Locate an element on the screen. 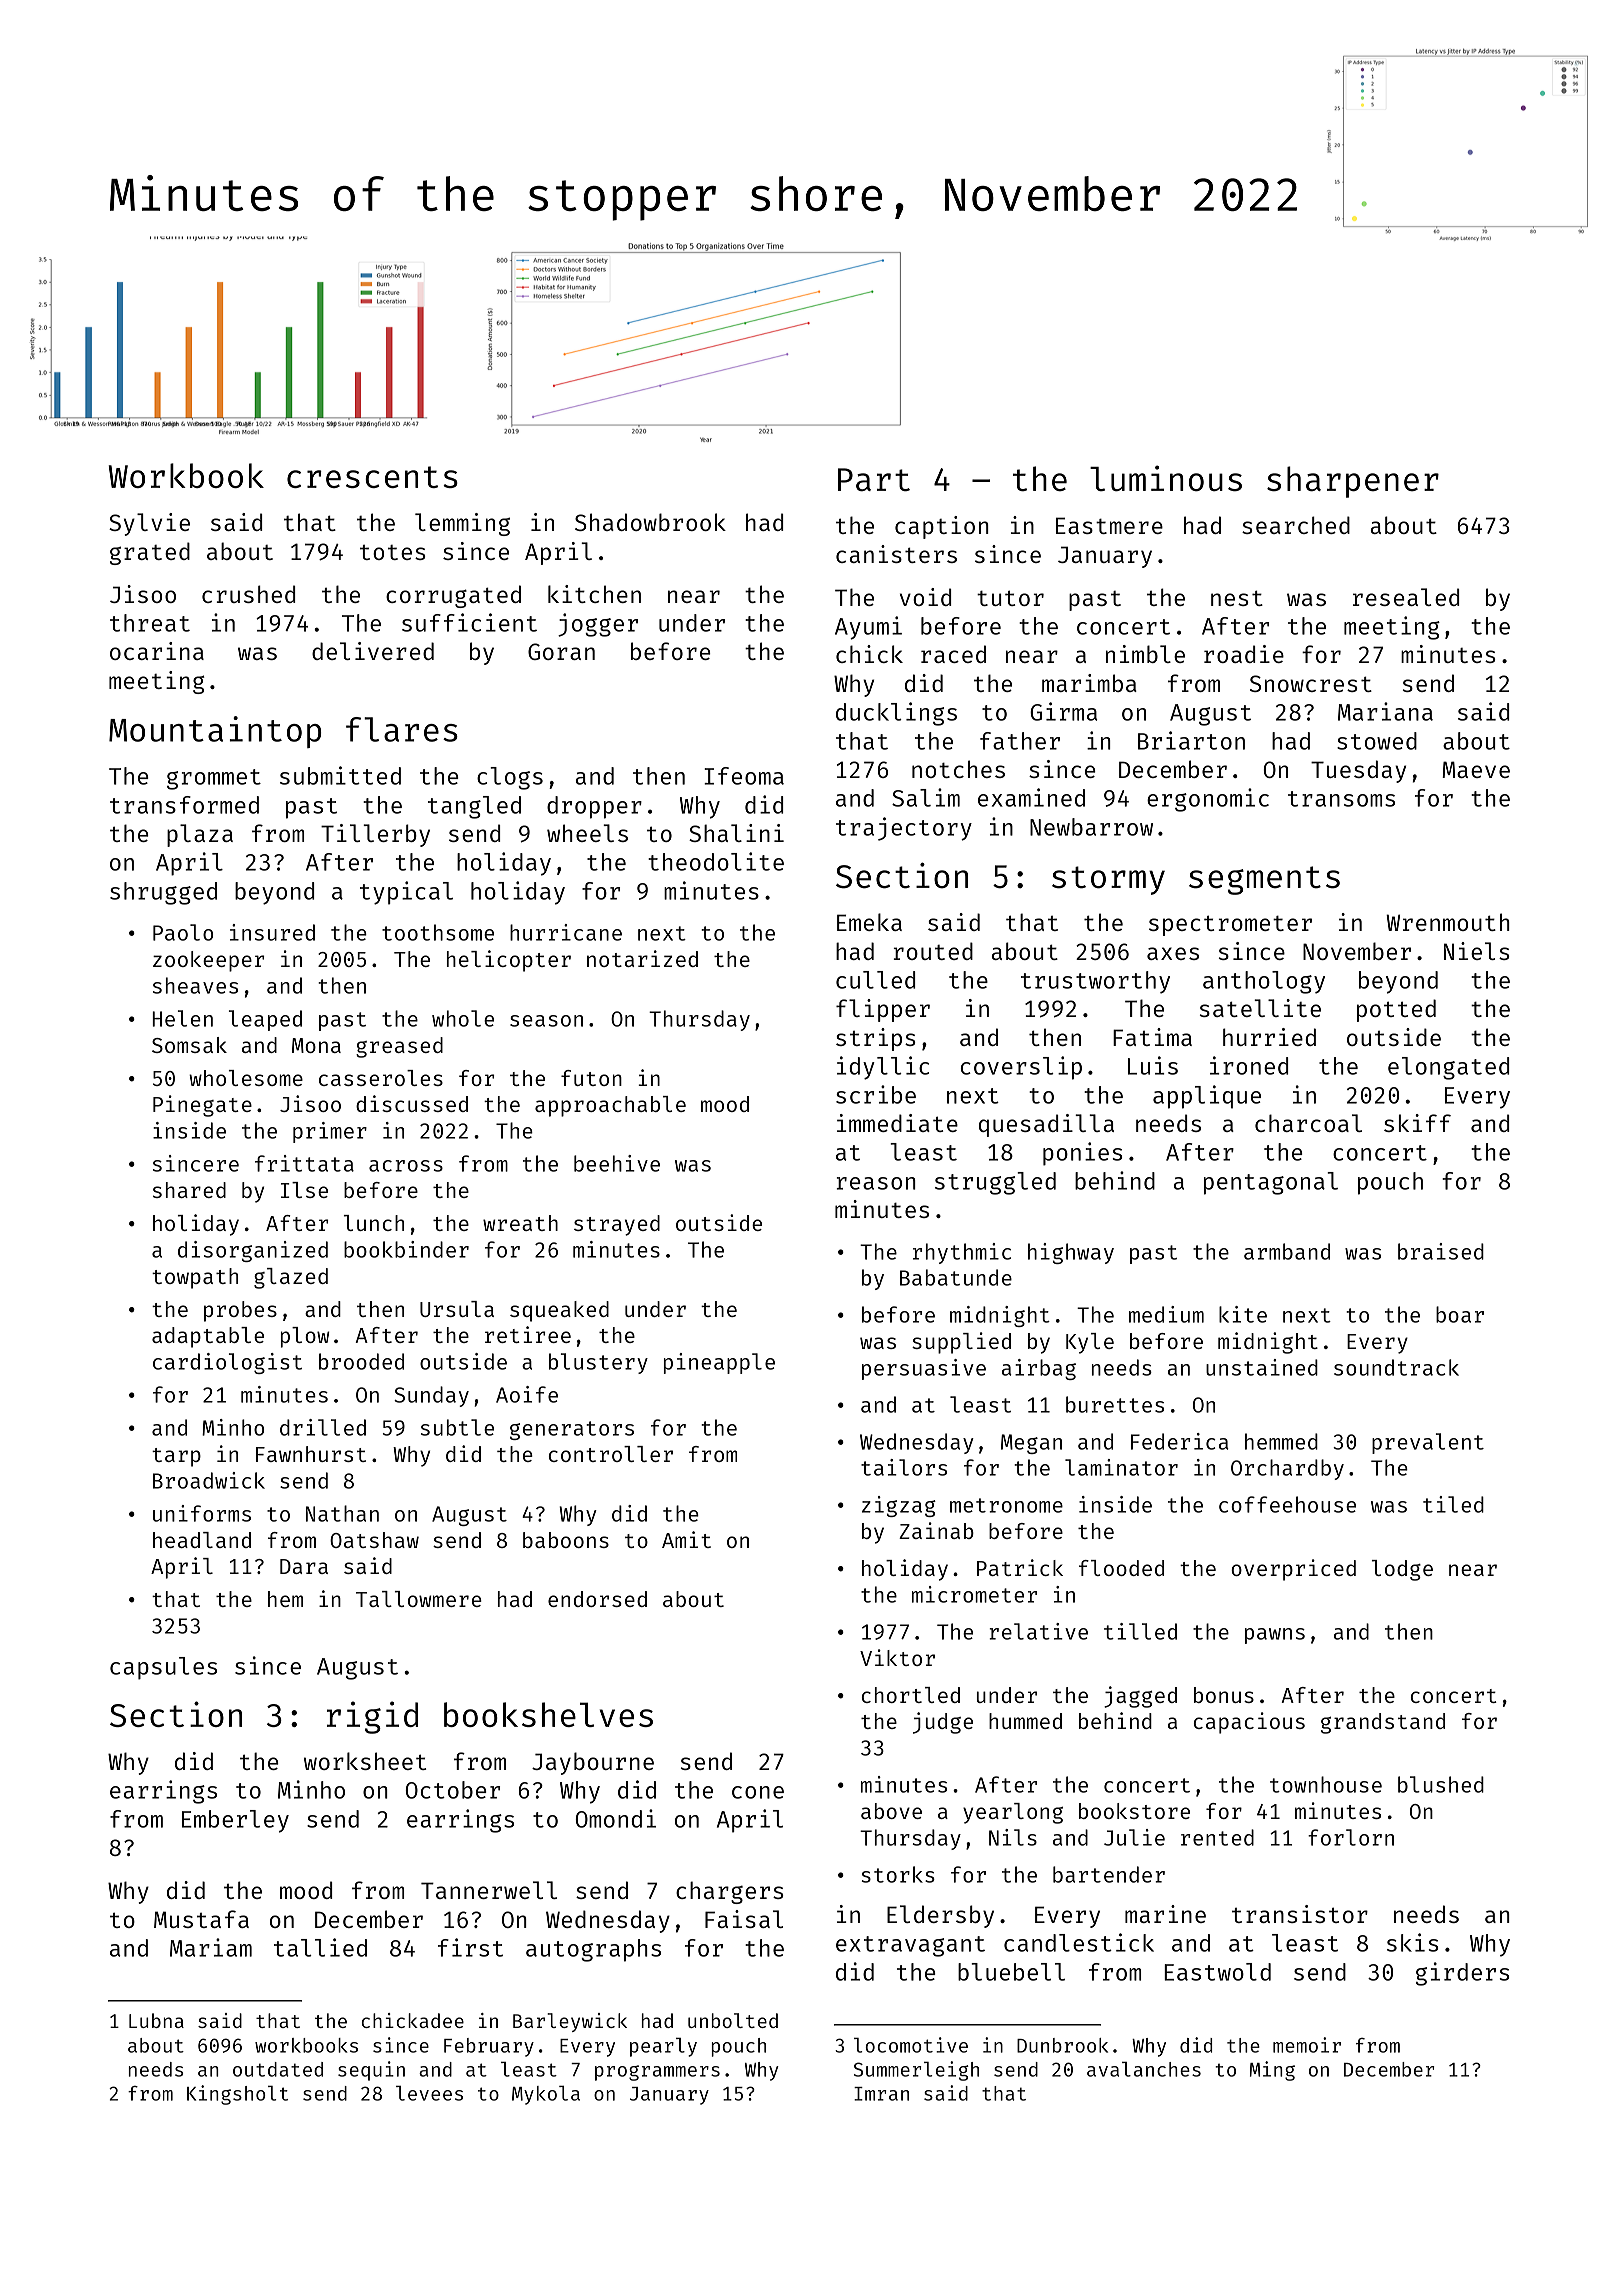  Part is located at coordinates (874, 479).
